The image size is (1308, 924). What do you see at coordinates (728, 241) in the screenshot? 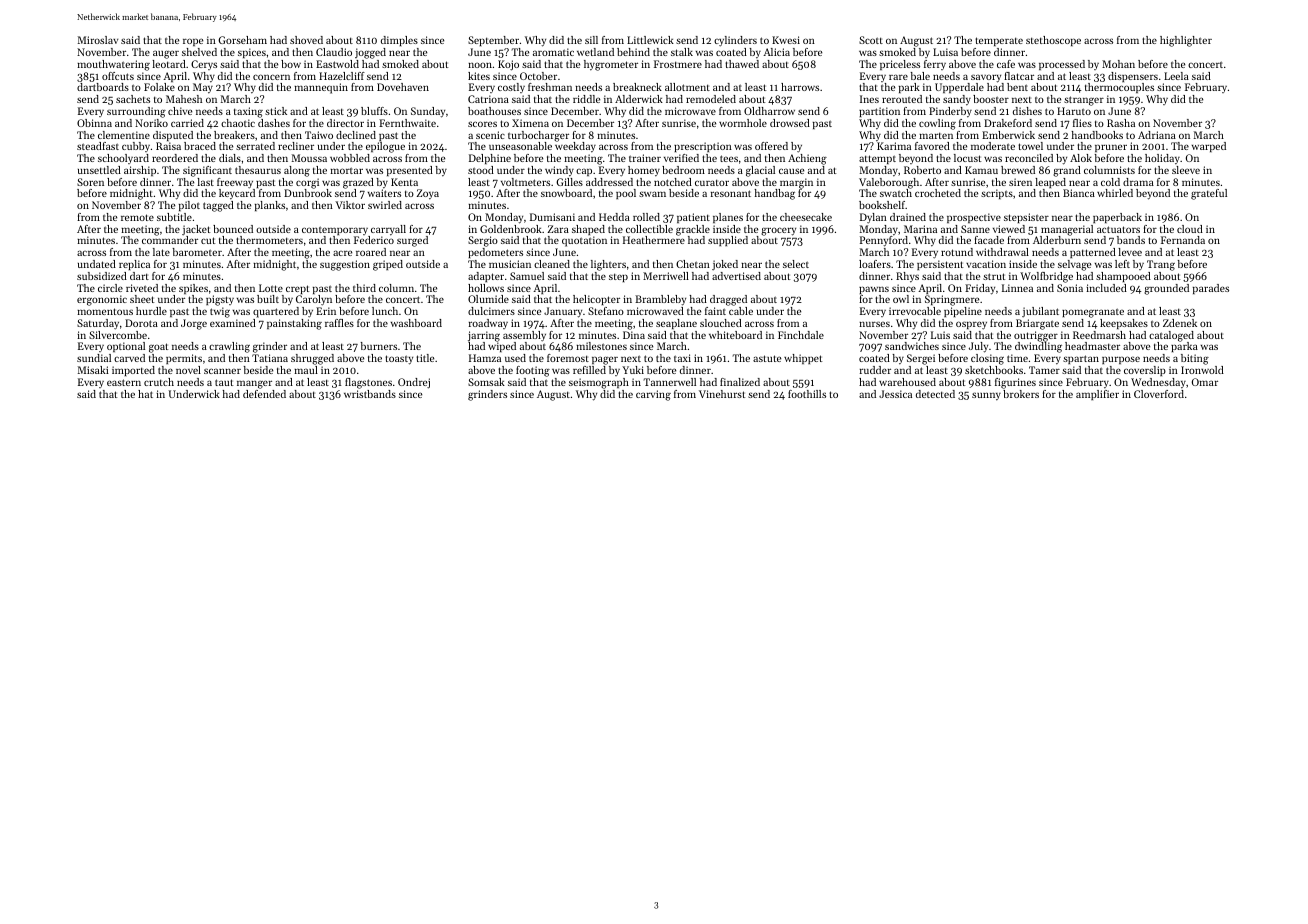
I see `supplied` at bounding box center [728, 241].
